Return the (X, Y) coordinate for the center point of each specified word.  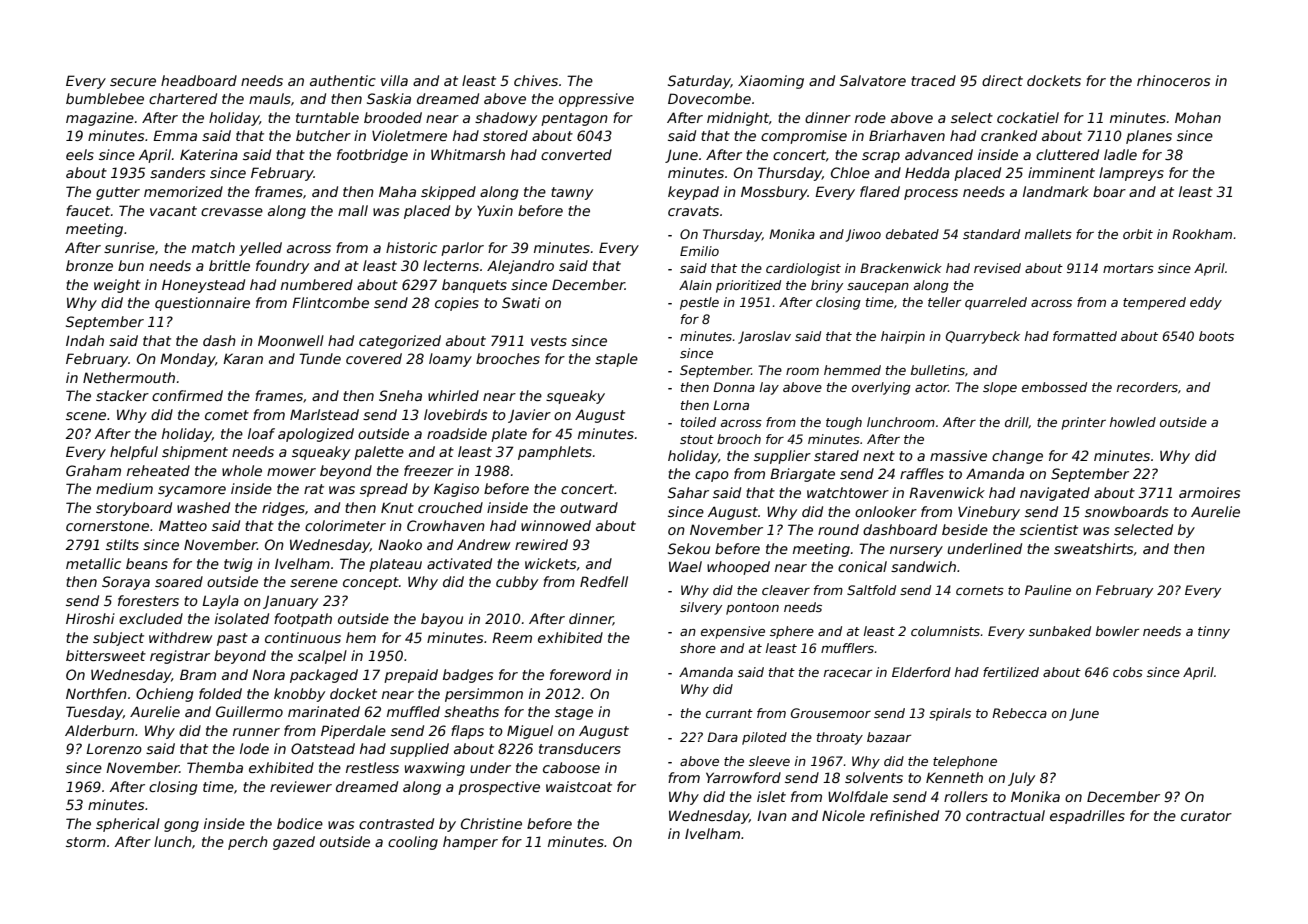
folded (220, 693)
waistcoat (579, 786)
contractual (1005, 815)
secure (133, 82)
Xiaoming (771, 82)
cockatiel (1028, 117)
